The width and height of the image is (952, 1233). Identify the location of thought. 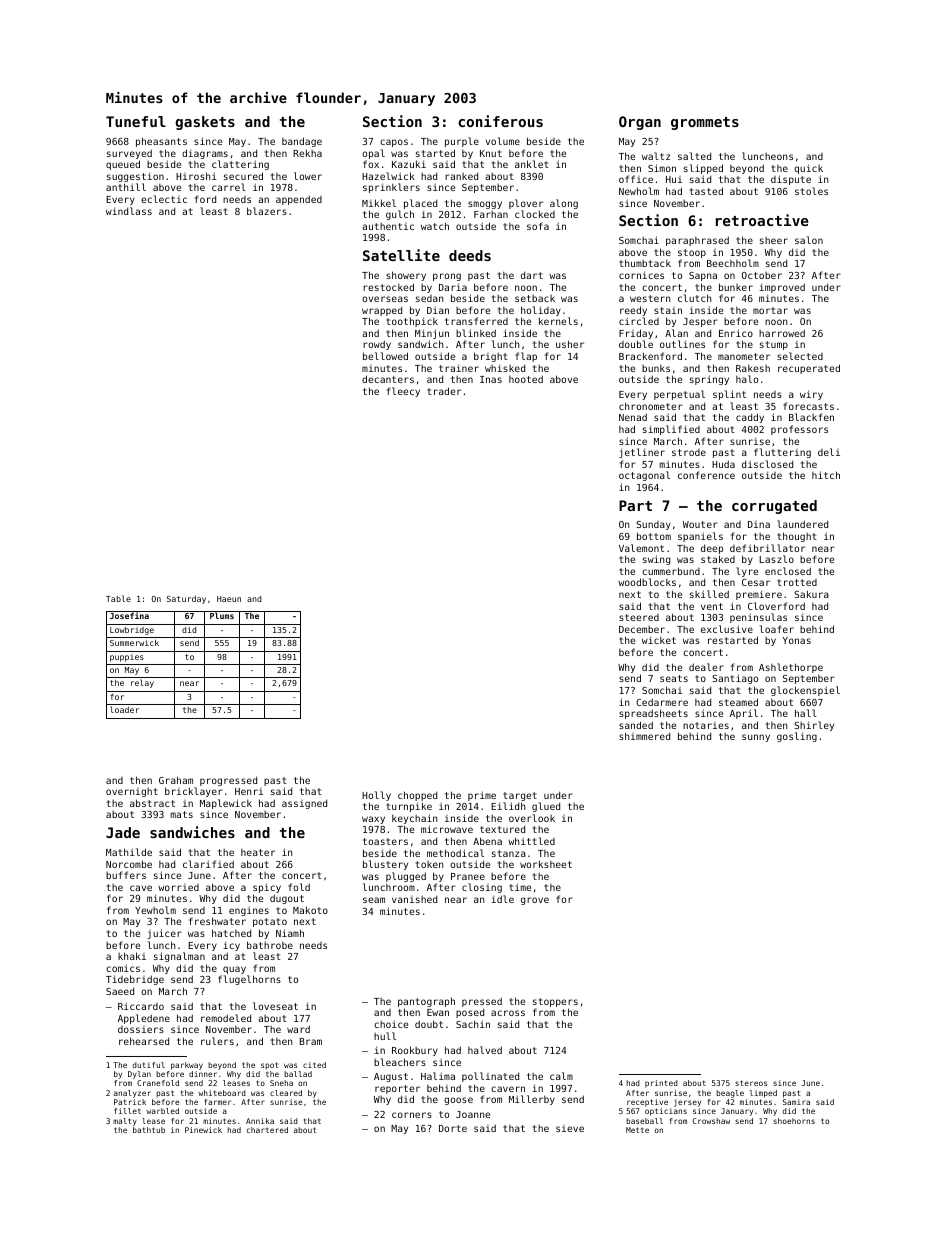
(797, 537).
